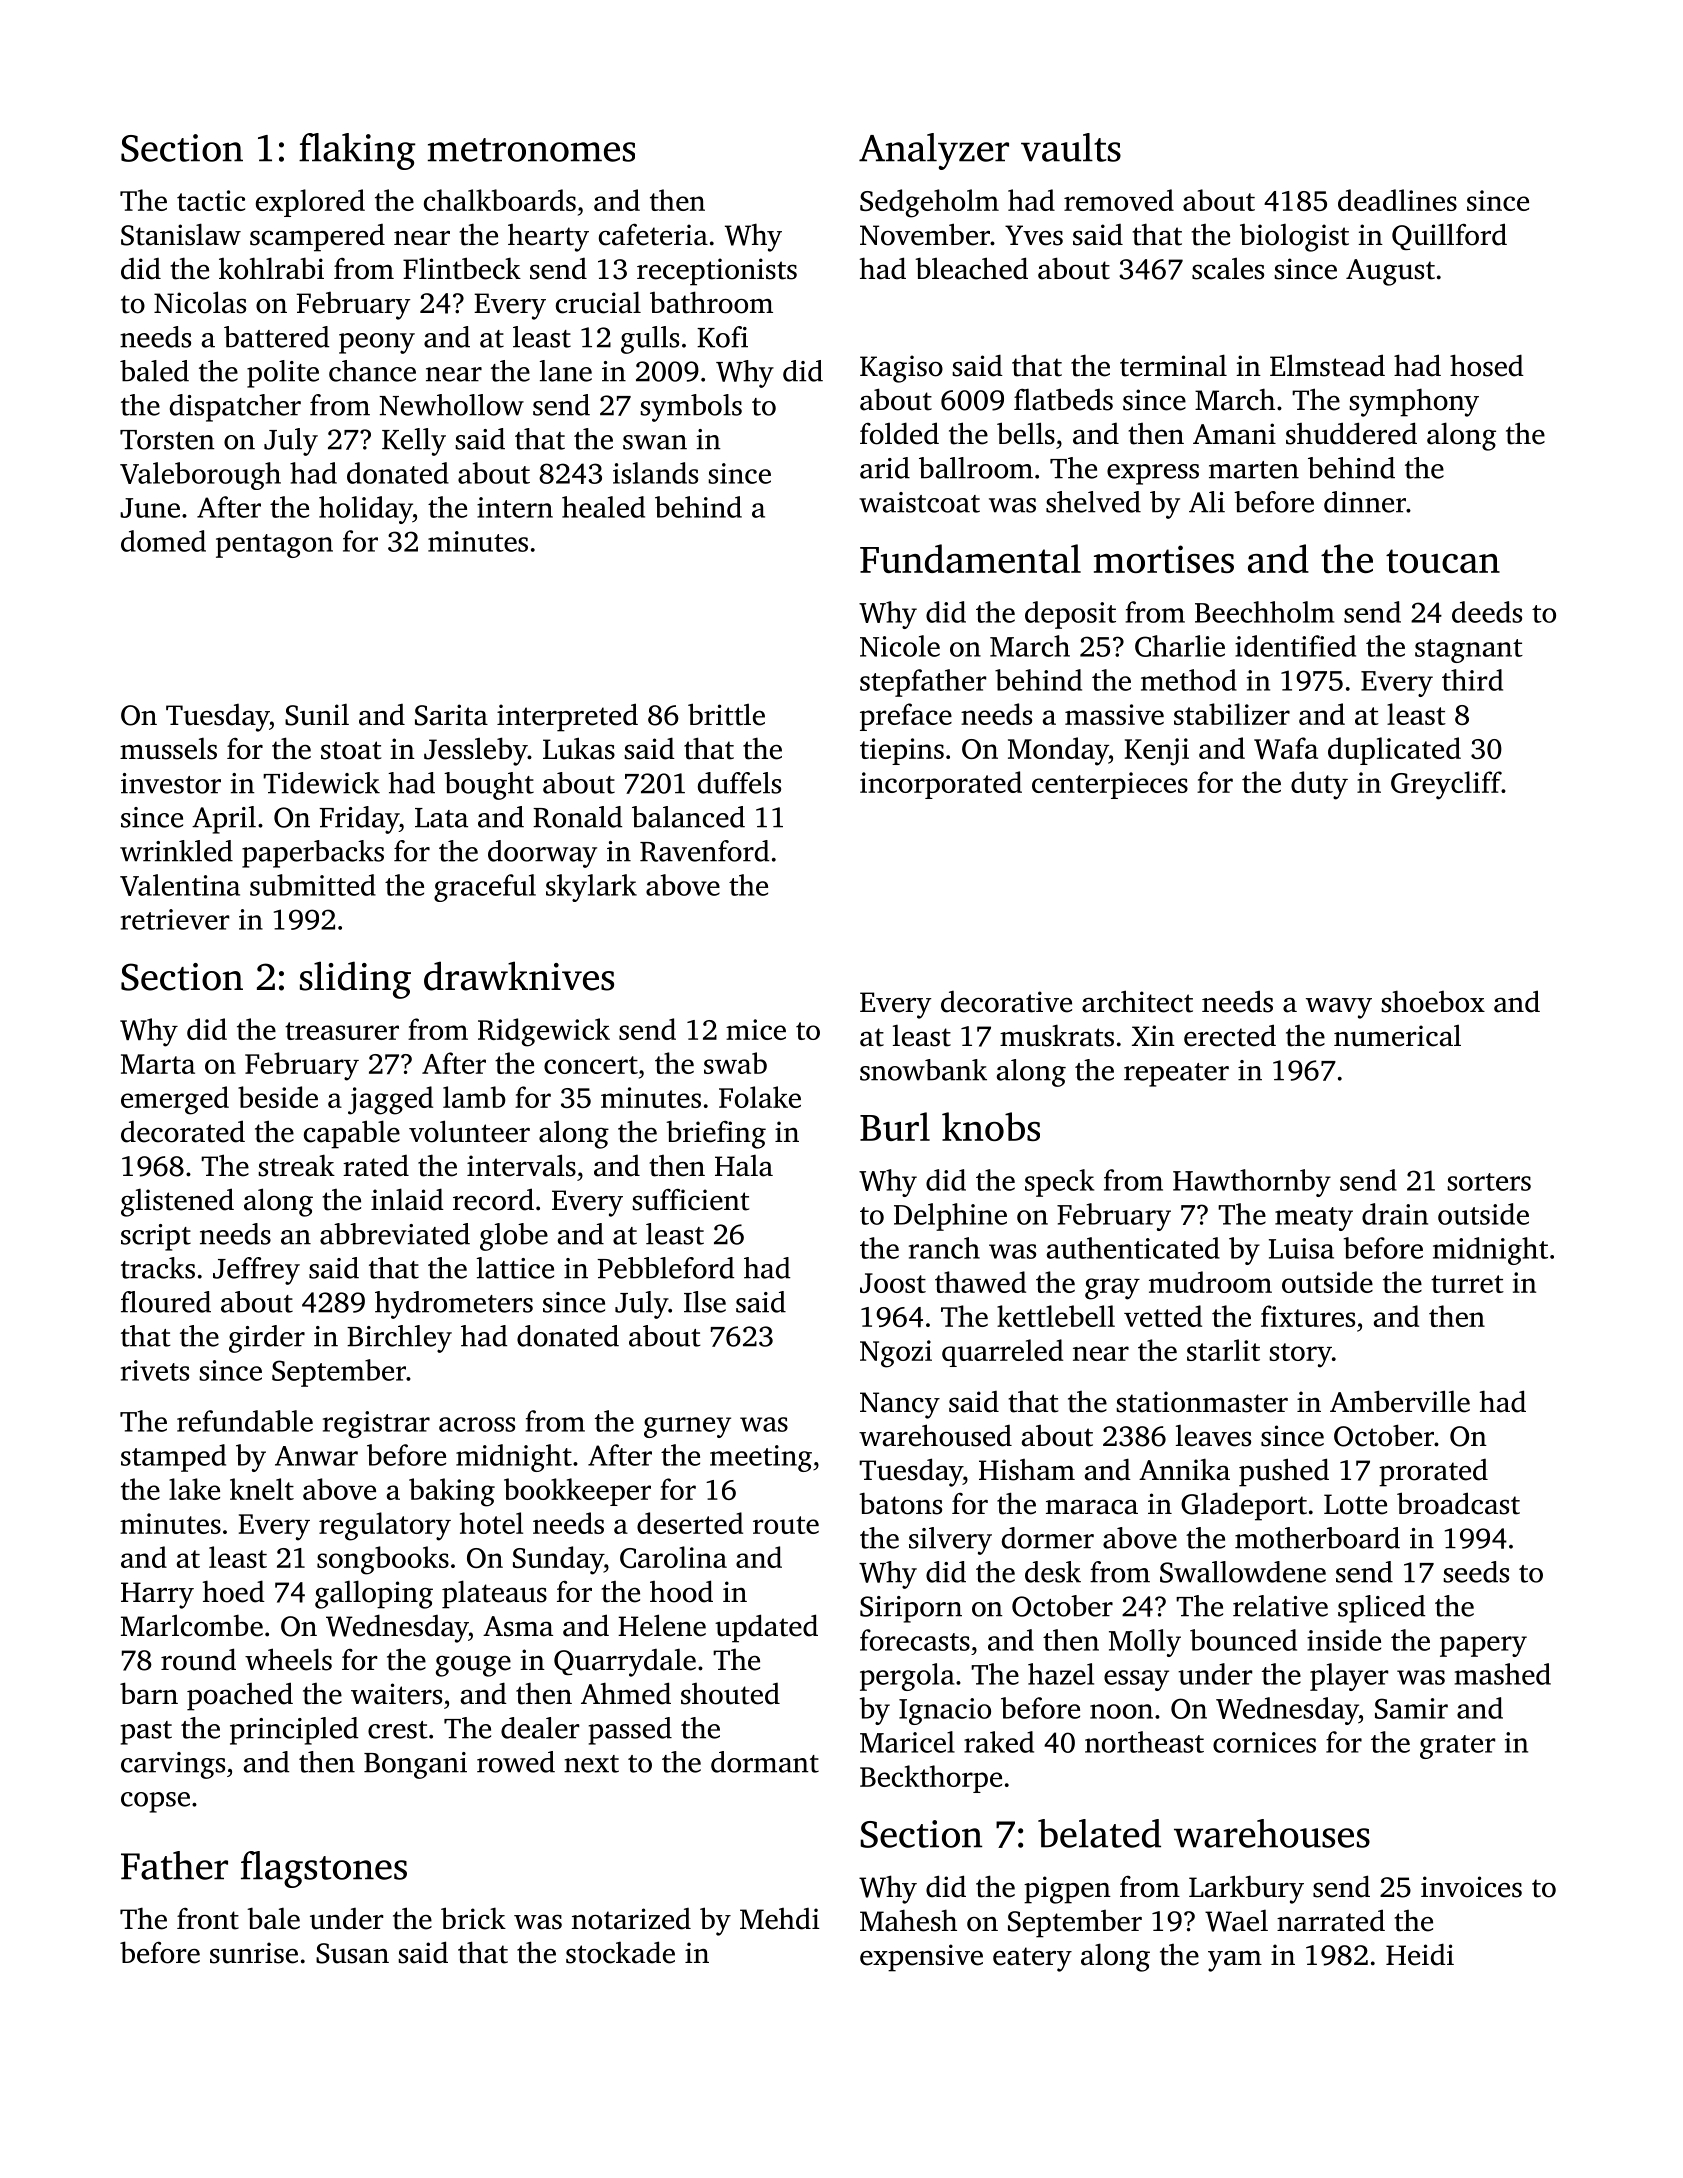 The image size is (1683, 2178). What do you see at coordinates (1397, 200) in the screenshot?
I see `deadlines` at bounding box center [1397, 200].
